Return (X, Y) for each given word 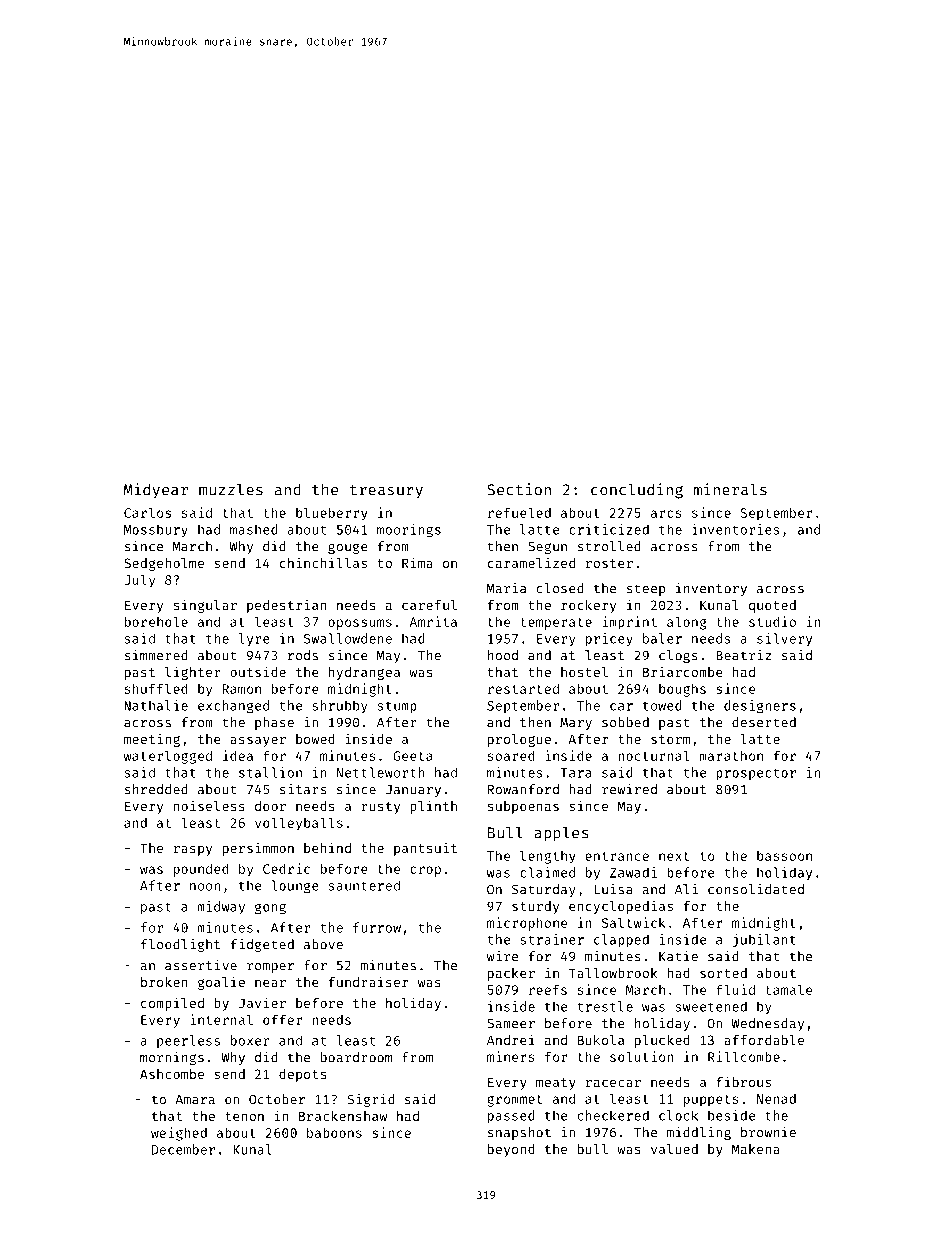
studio (772, 621)
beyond (511, 1150)
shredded (156, 789)
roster (609, 563)
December (183, 1149)
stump (397, 707)
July (140, 581)
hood (503, 655)
